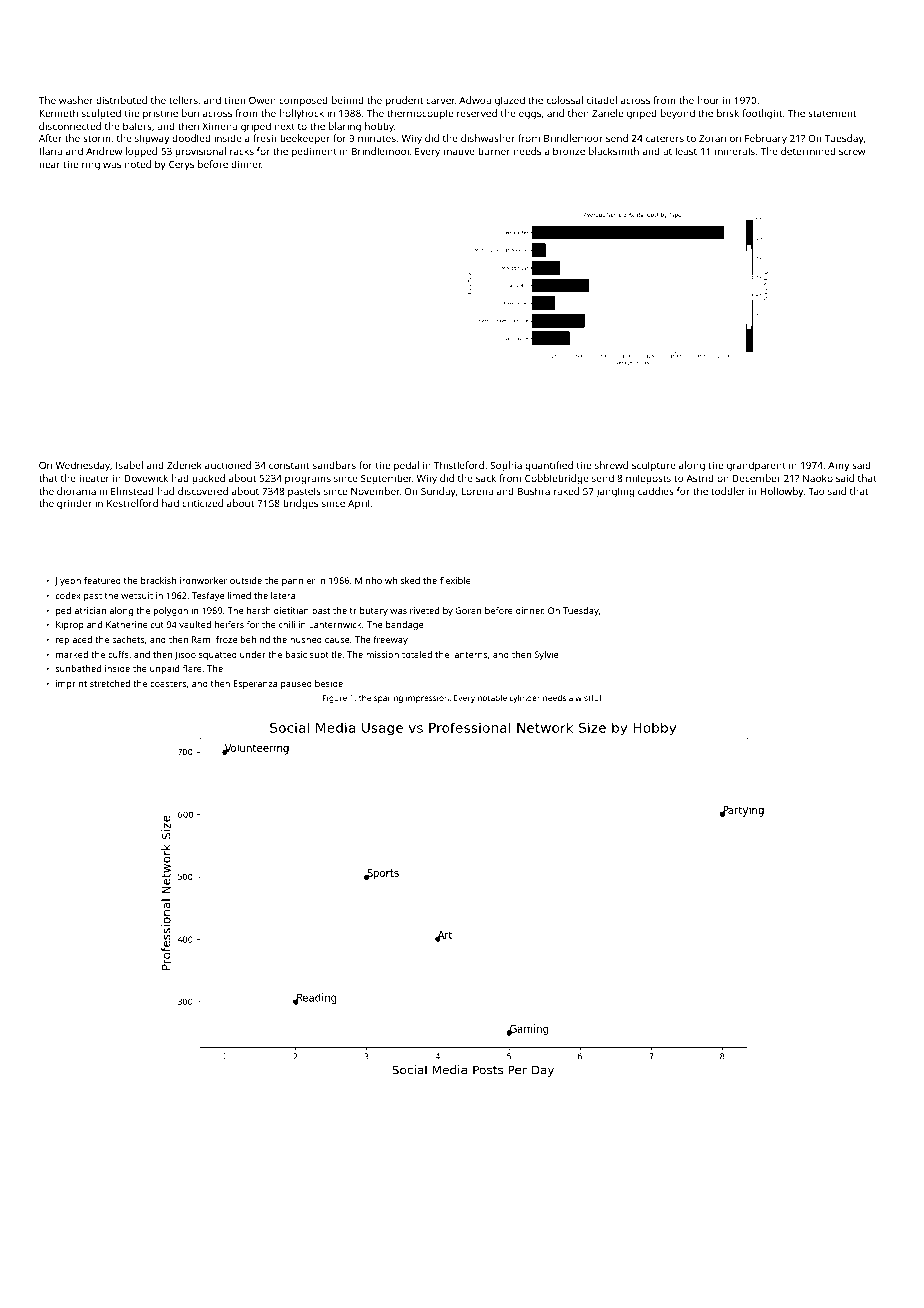 The width and height of the screenshot is (924, 1308). I want to click on Thistleford, so click(459, 465).
